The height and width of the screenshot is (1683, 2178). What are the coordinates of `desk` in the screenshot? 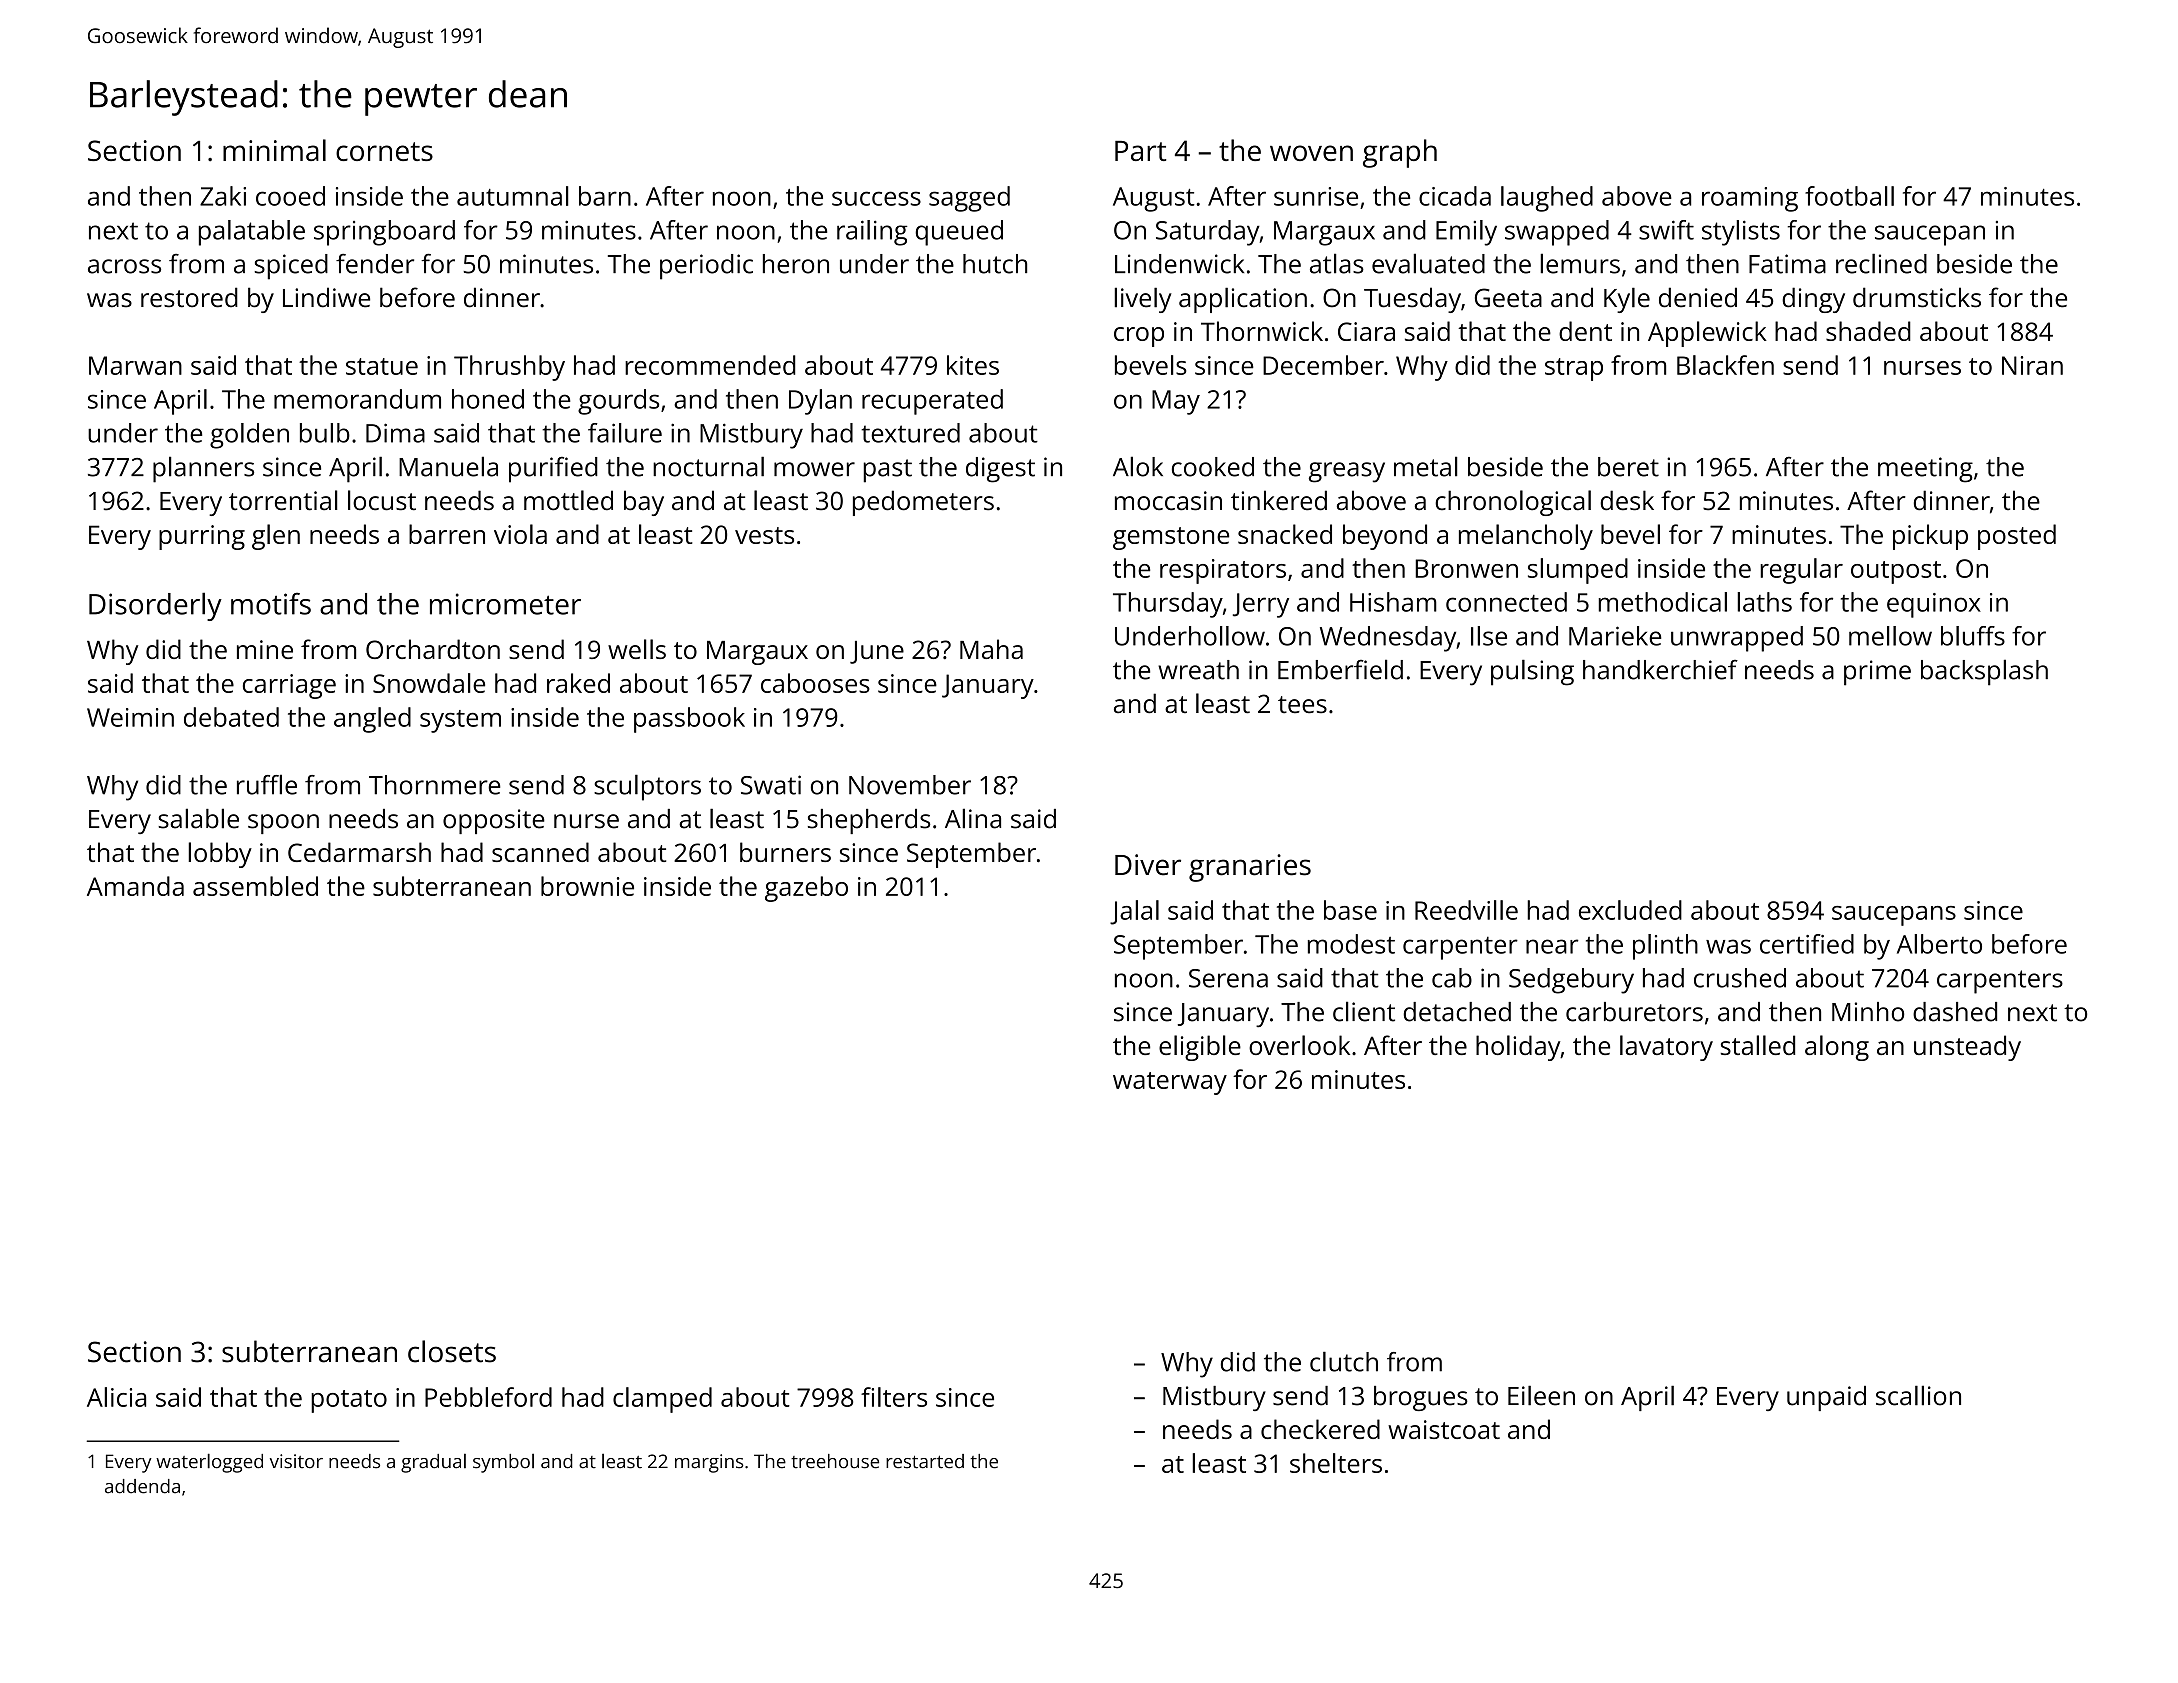 It's located at (1627, 500).
